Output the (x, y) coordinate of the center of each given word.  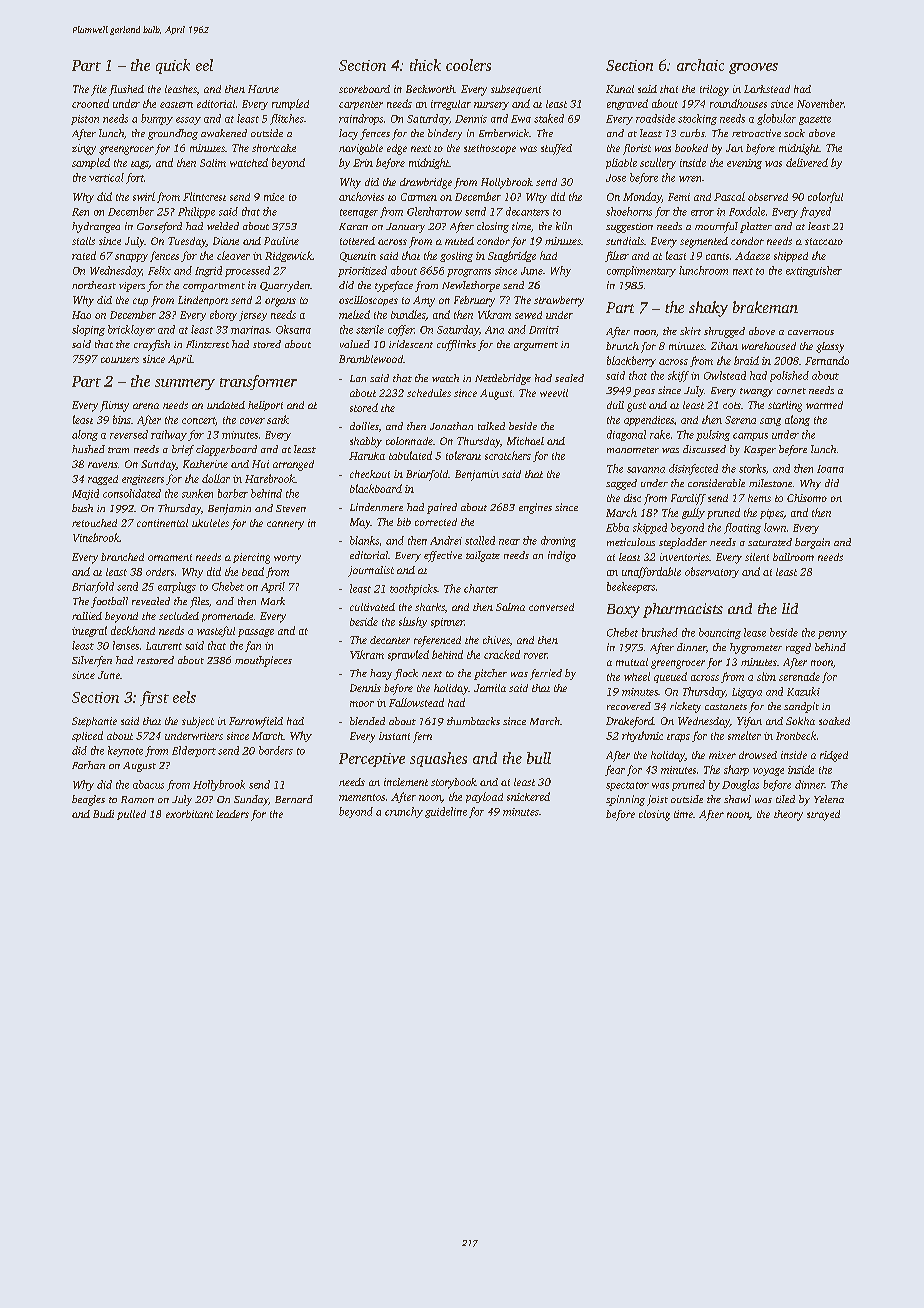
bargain (812, 543)
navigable (361, 149)
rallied (87, 616)
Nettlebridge (503, 379)
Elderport (194, 751)
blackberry (631, 361)
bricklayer (131, 330)
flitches (287, 119)
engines (535, 508)
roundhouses (738, 103)
